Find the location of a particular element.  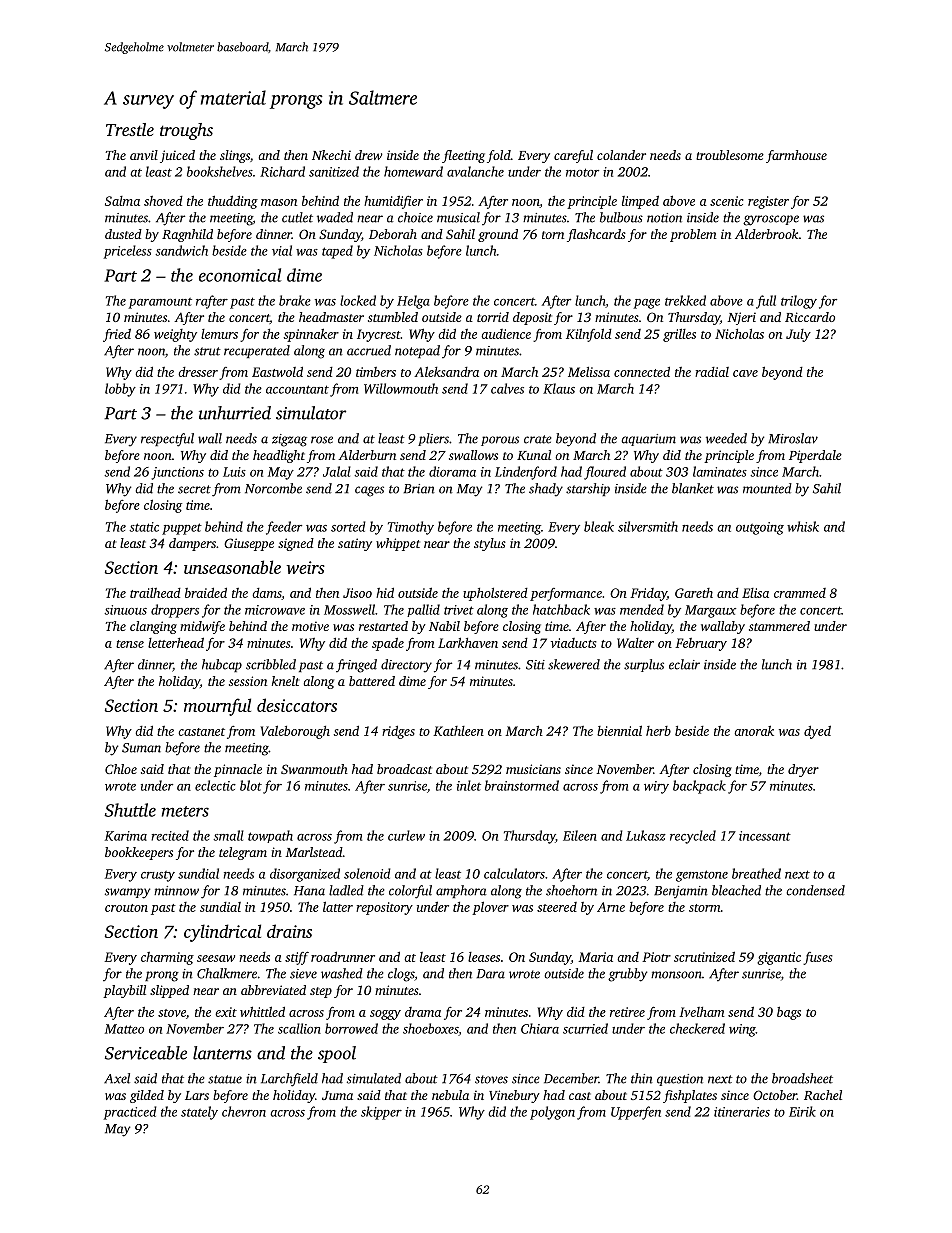

page is located at coordinates (646, 304).
